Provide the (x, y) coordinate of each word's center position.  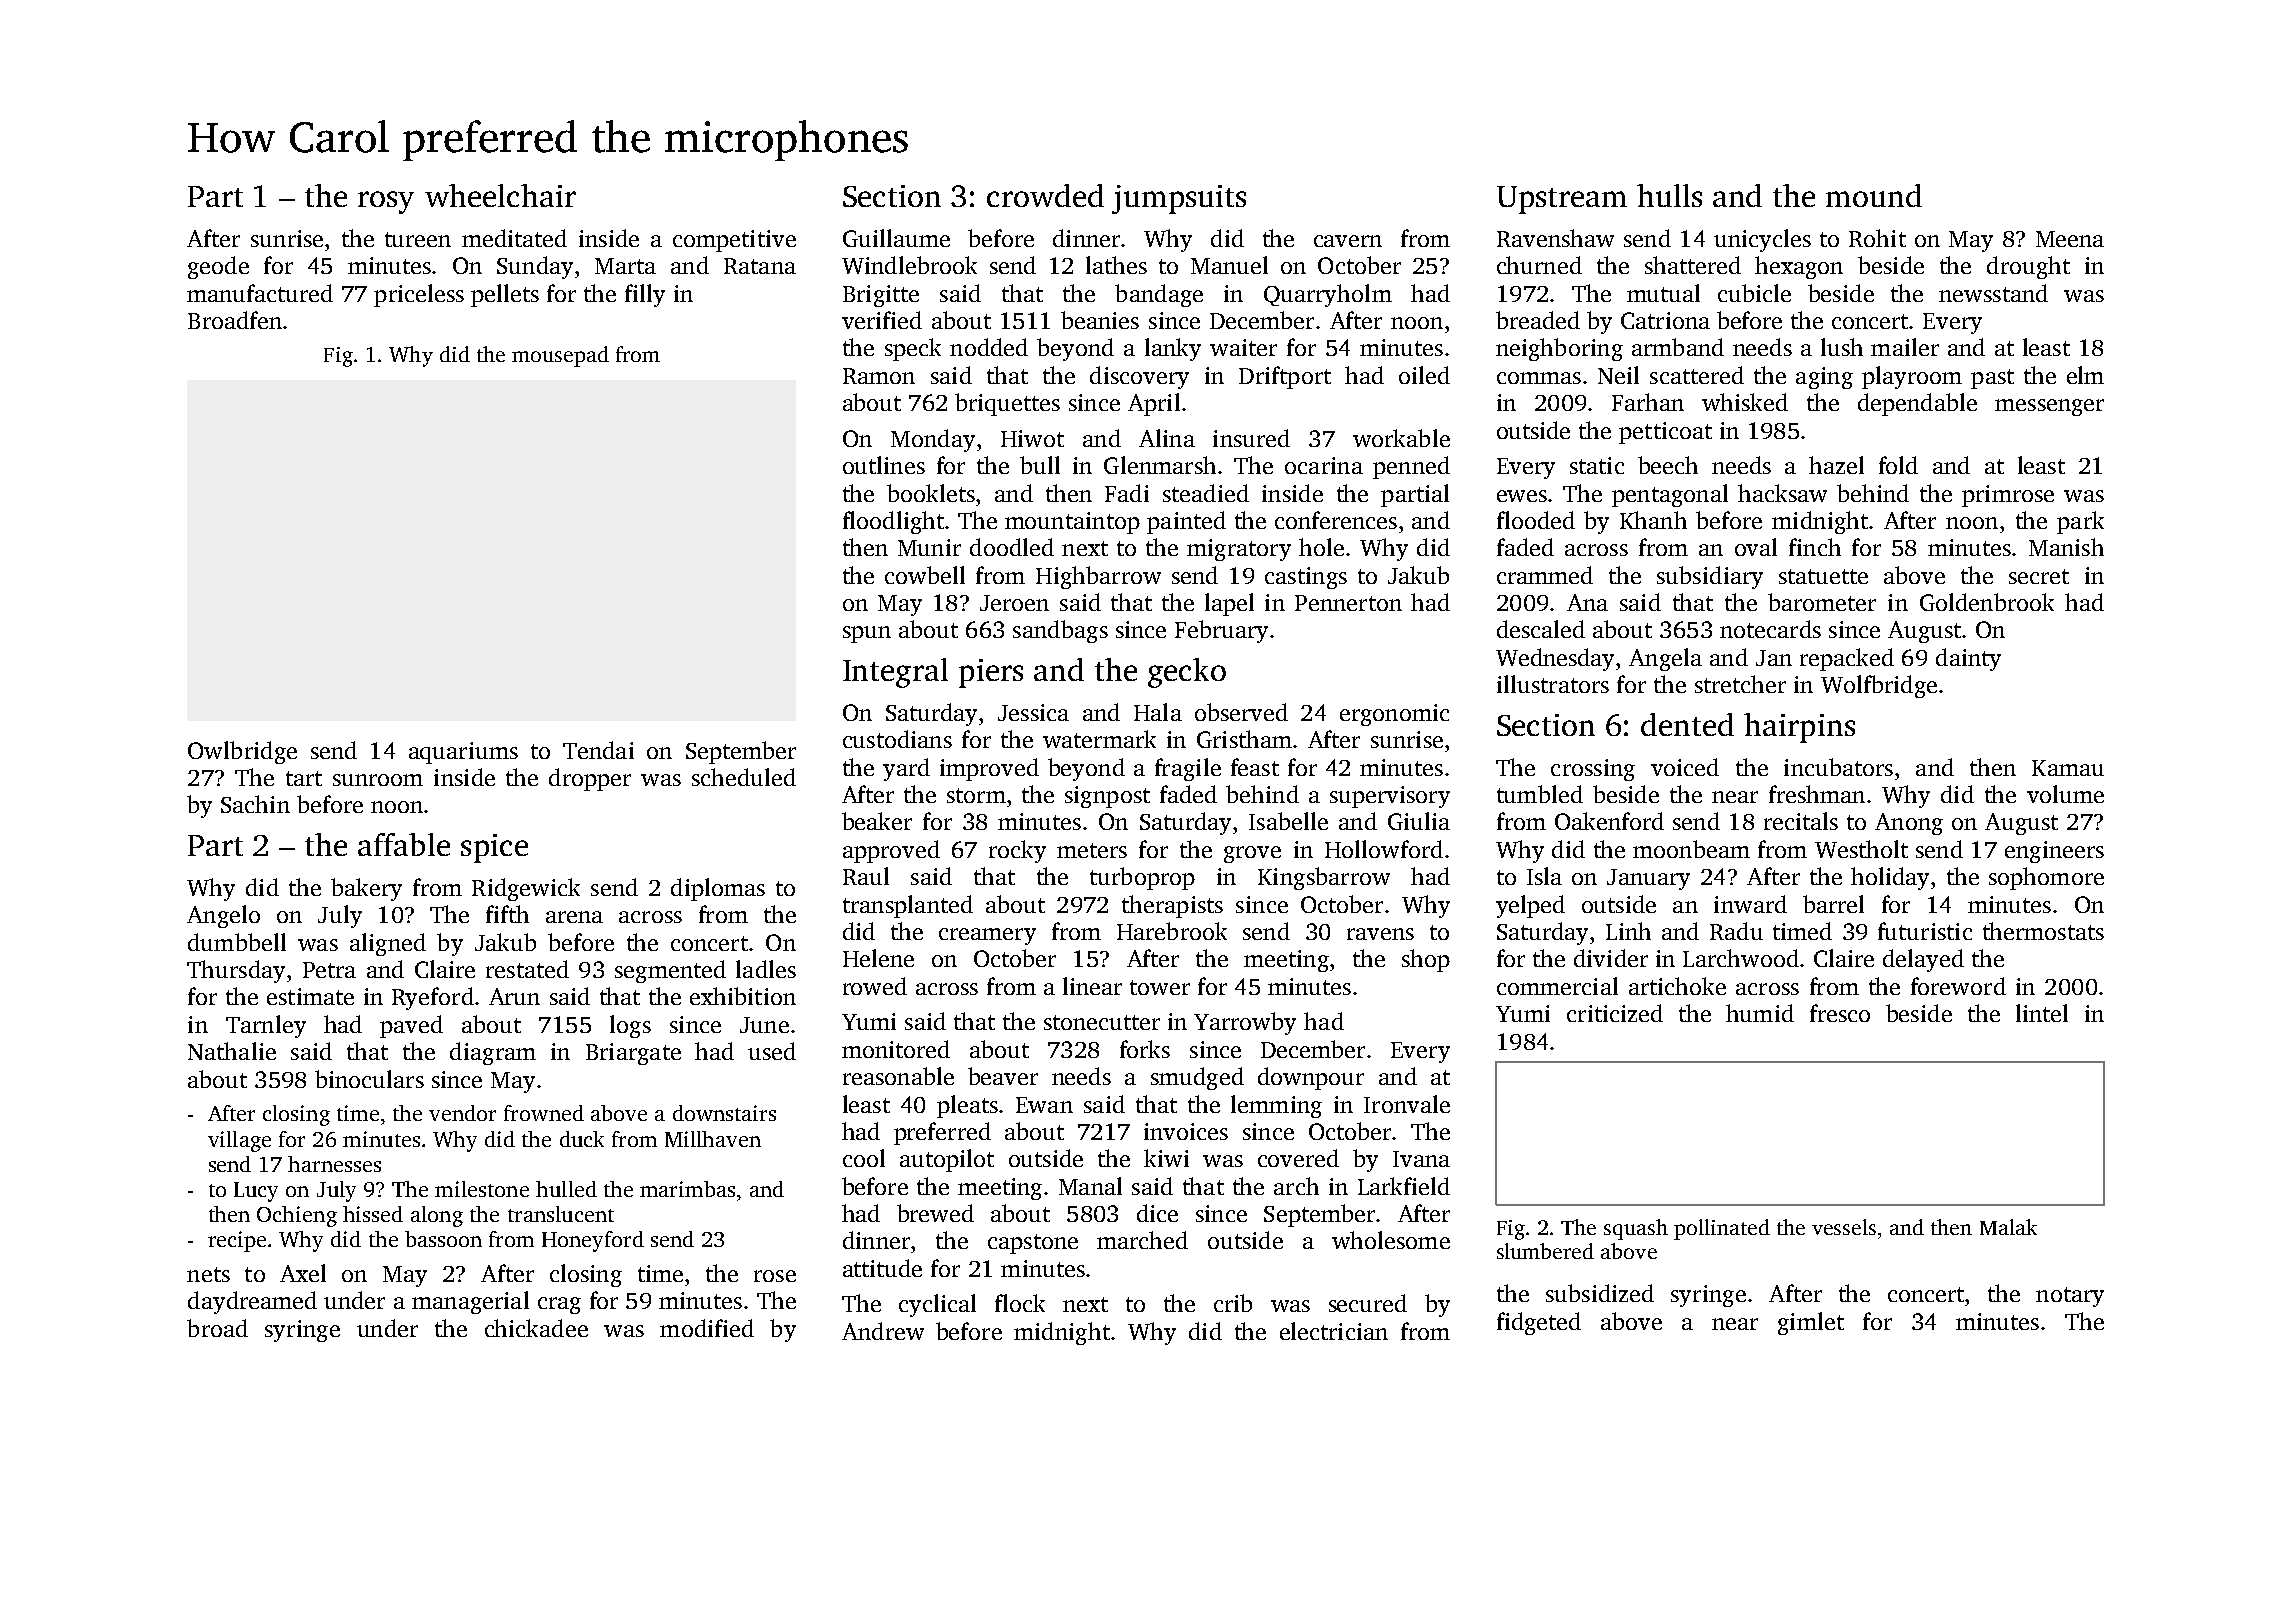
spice (494, 848)
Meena (2070, 239)
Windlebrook (909, 265)
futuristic (1925, 931)
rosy (386, 202)
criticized (1615, 1013)
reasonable (898, 1076)
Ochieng (297, 1216)
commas (1539, 378)
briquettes (1007, 404)
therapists (1172, 906)
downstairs (724, 1113)
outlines (884, 465)
